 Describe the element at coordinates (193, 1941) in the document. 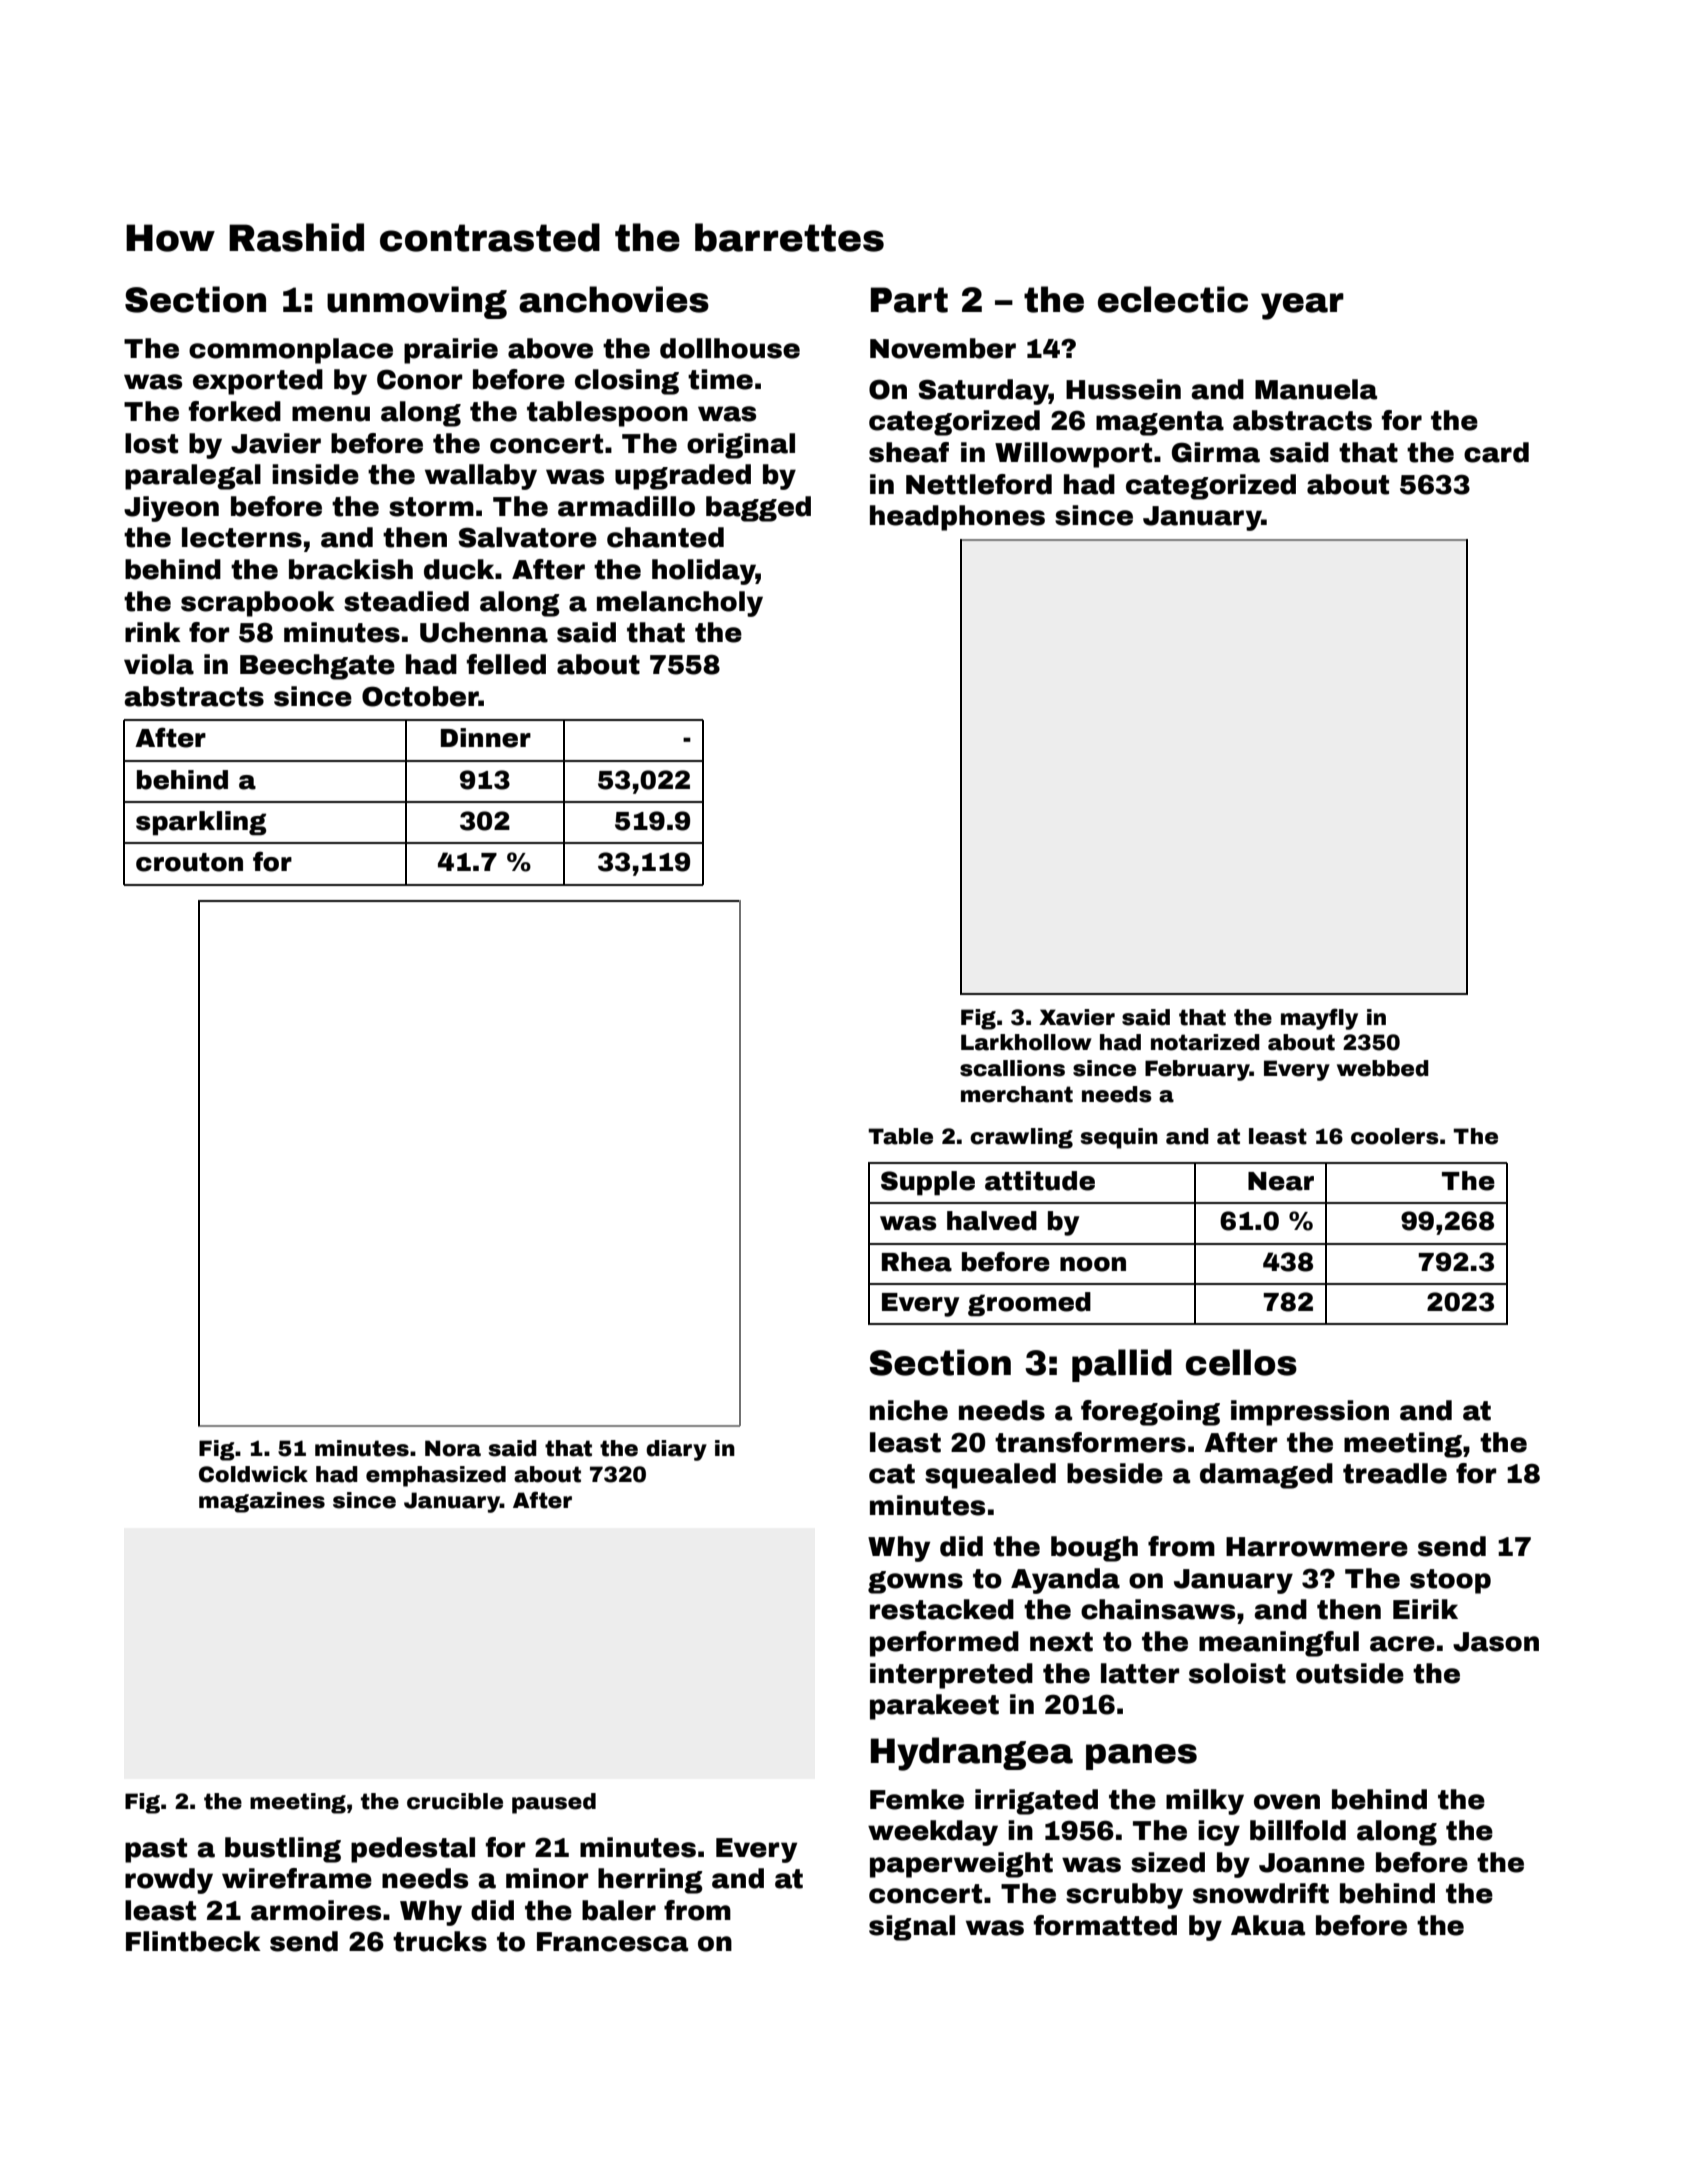

I see `Flintbeck` at that location.
